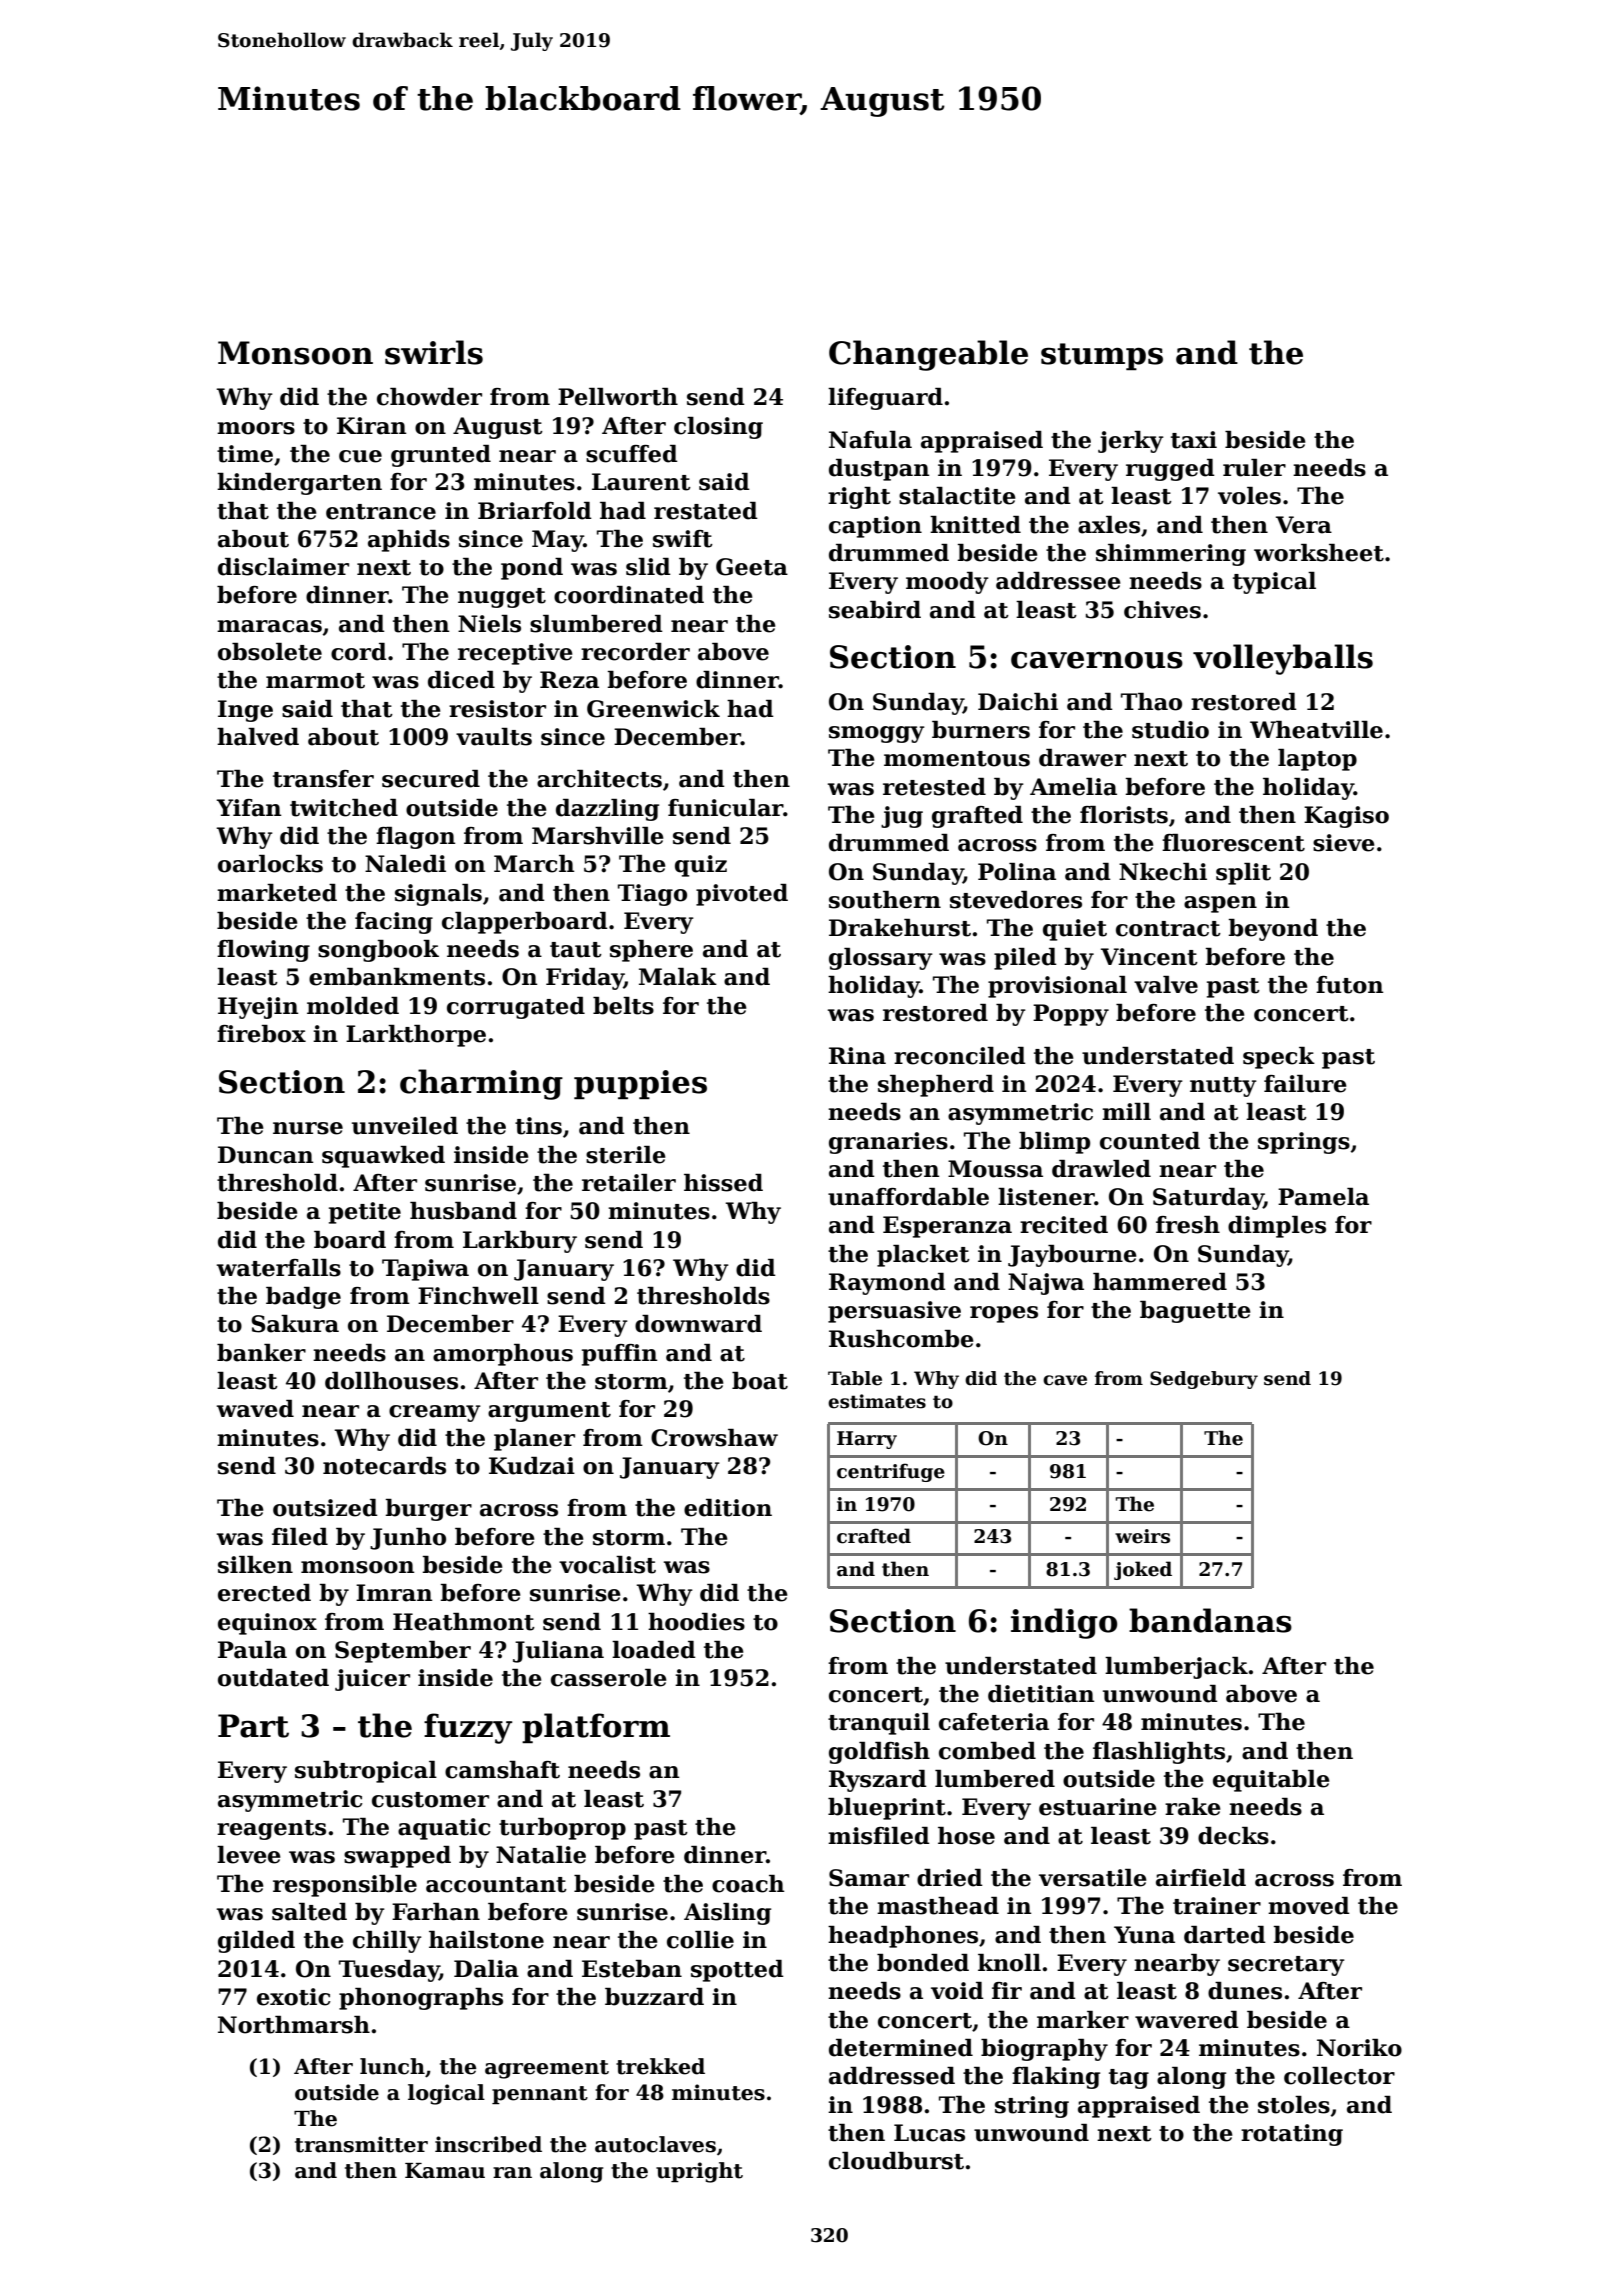 This document has width=1620, height=2292. What do you see at coordinates (618, 397) in the document?
I see `Pellworth` at bounding box center [618, 397].
